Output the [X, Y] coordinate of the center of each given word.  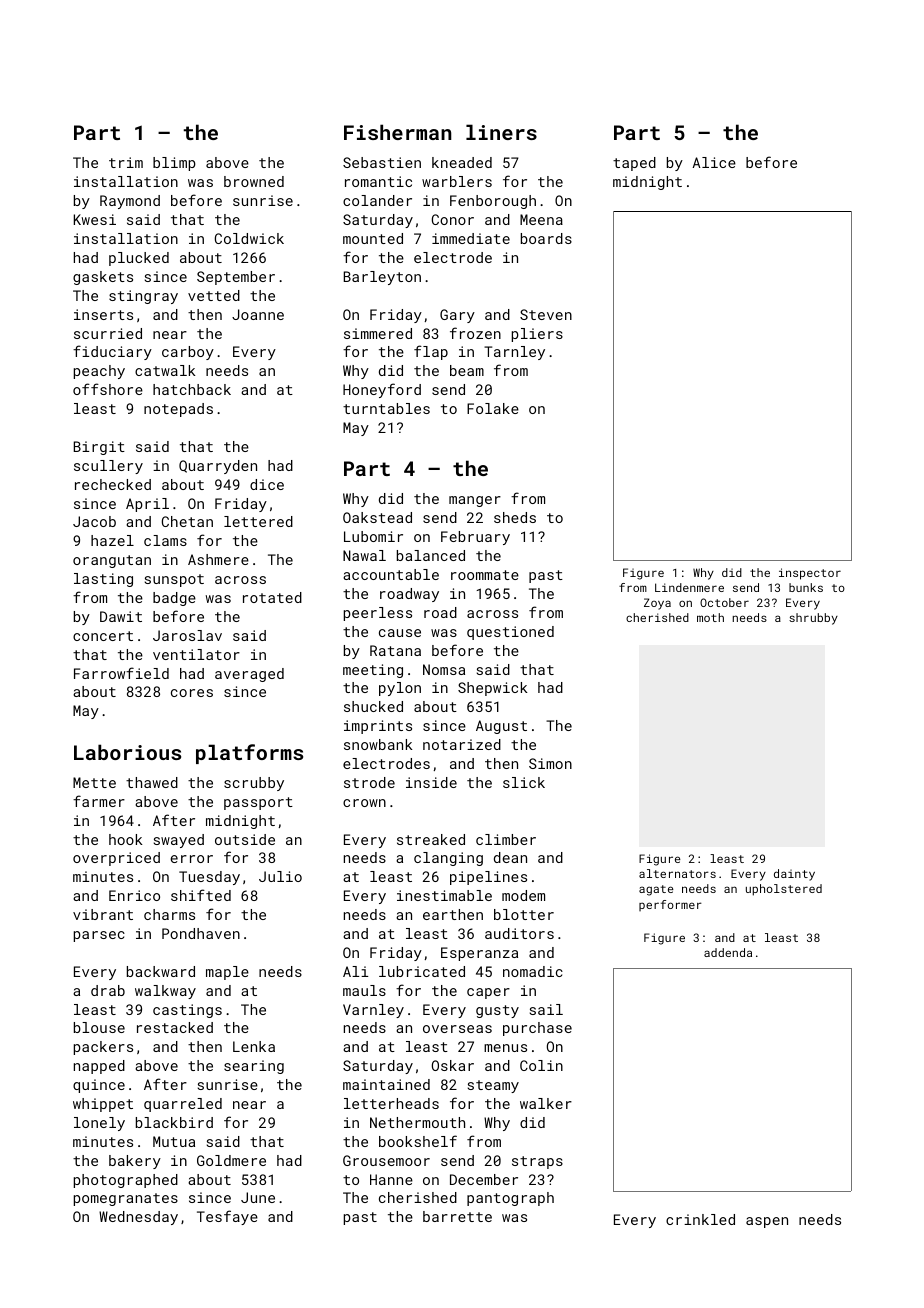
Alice [714, 162]
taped [634, 164]
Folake [493, 408]
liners [501, 132]
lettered [258, 521]
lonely [99, 1124]
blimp [174, 164]
